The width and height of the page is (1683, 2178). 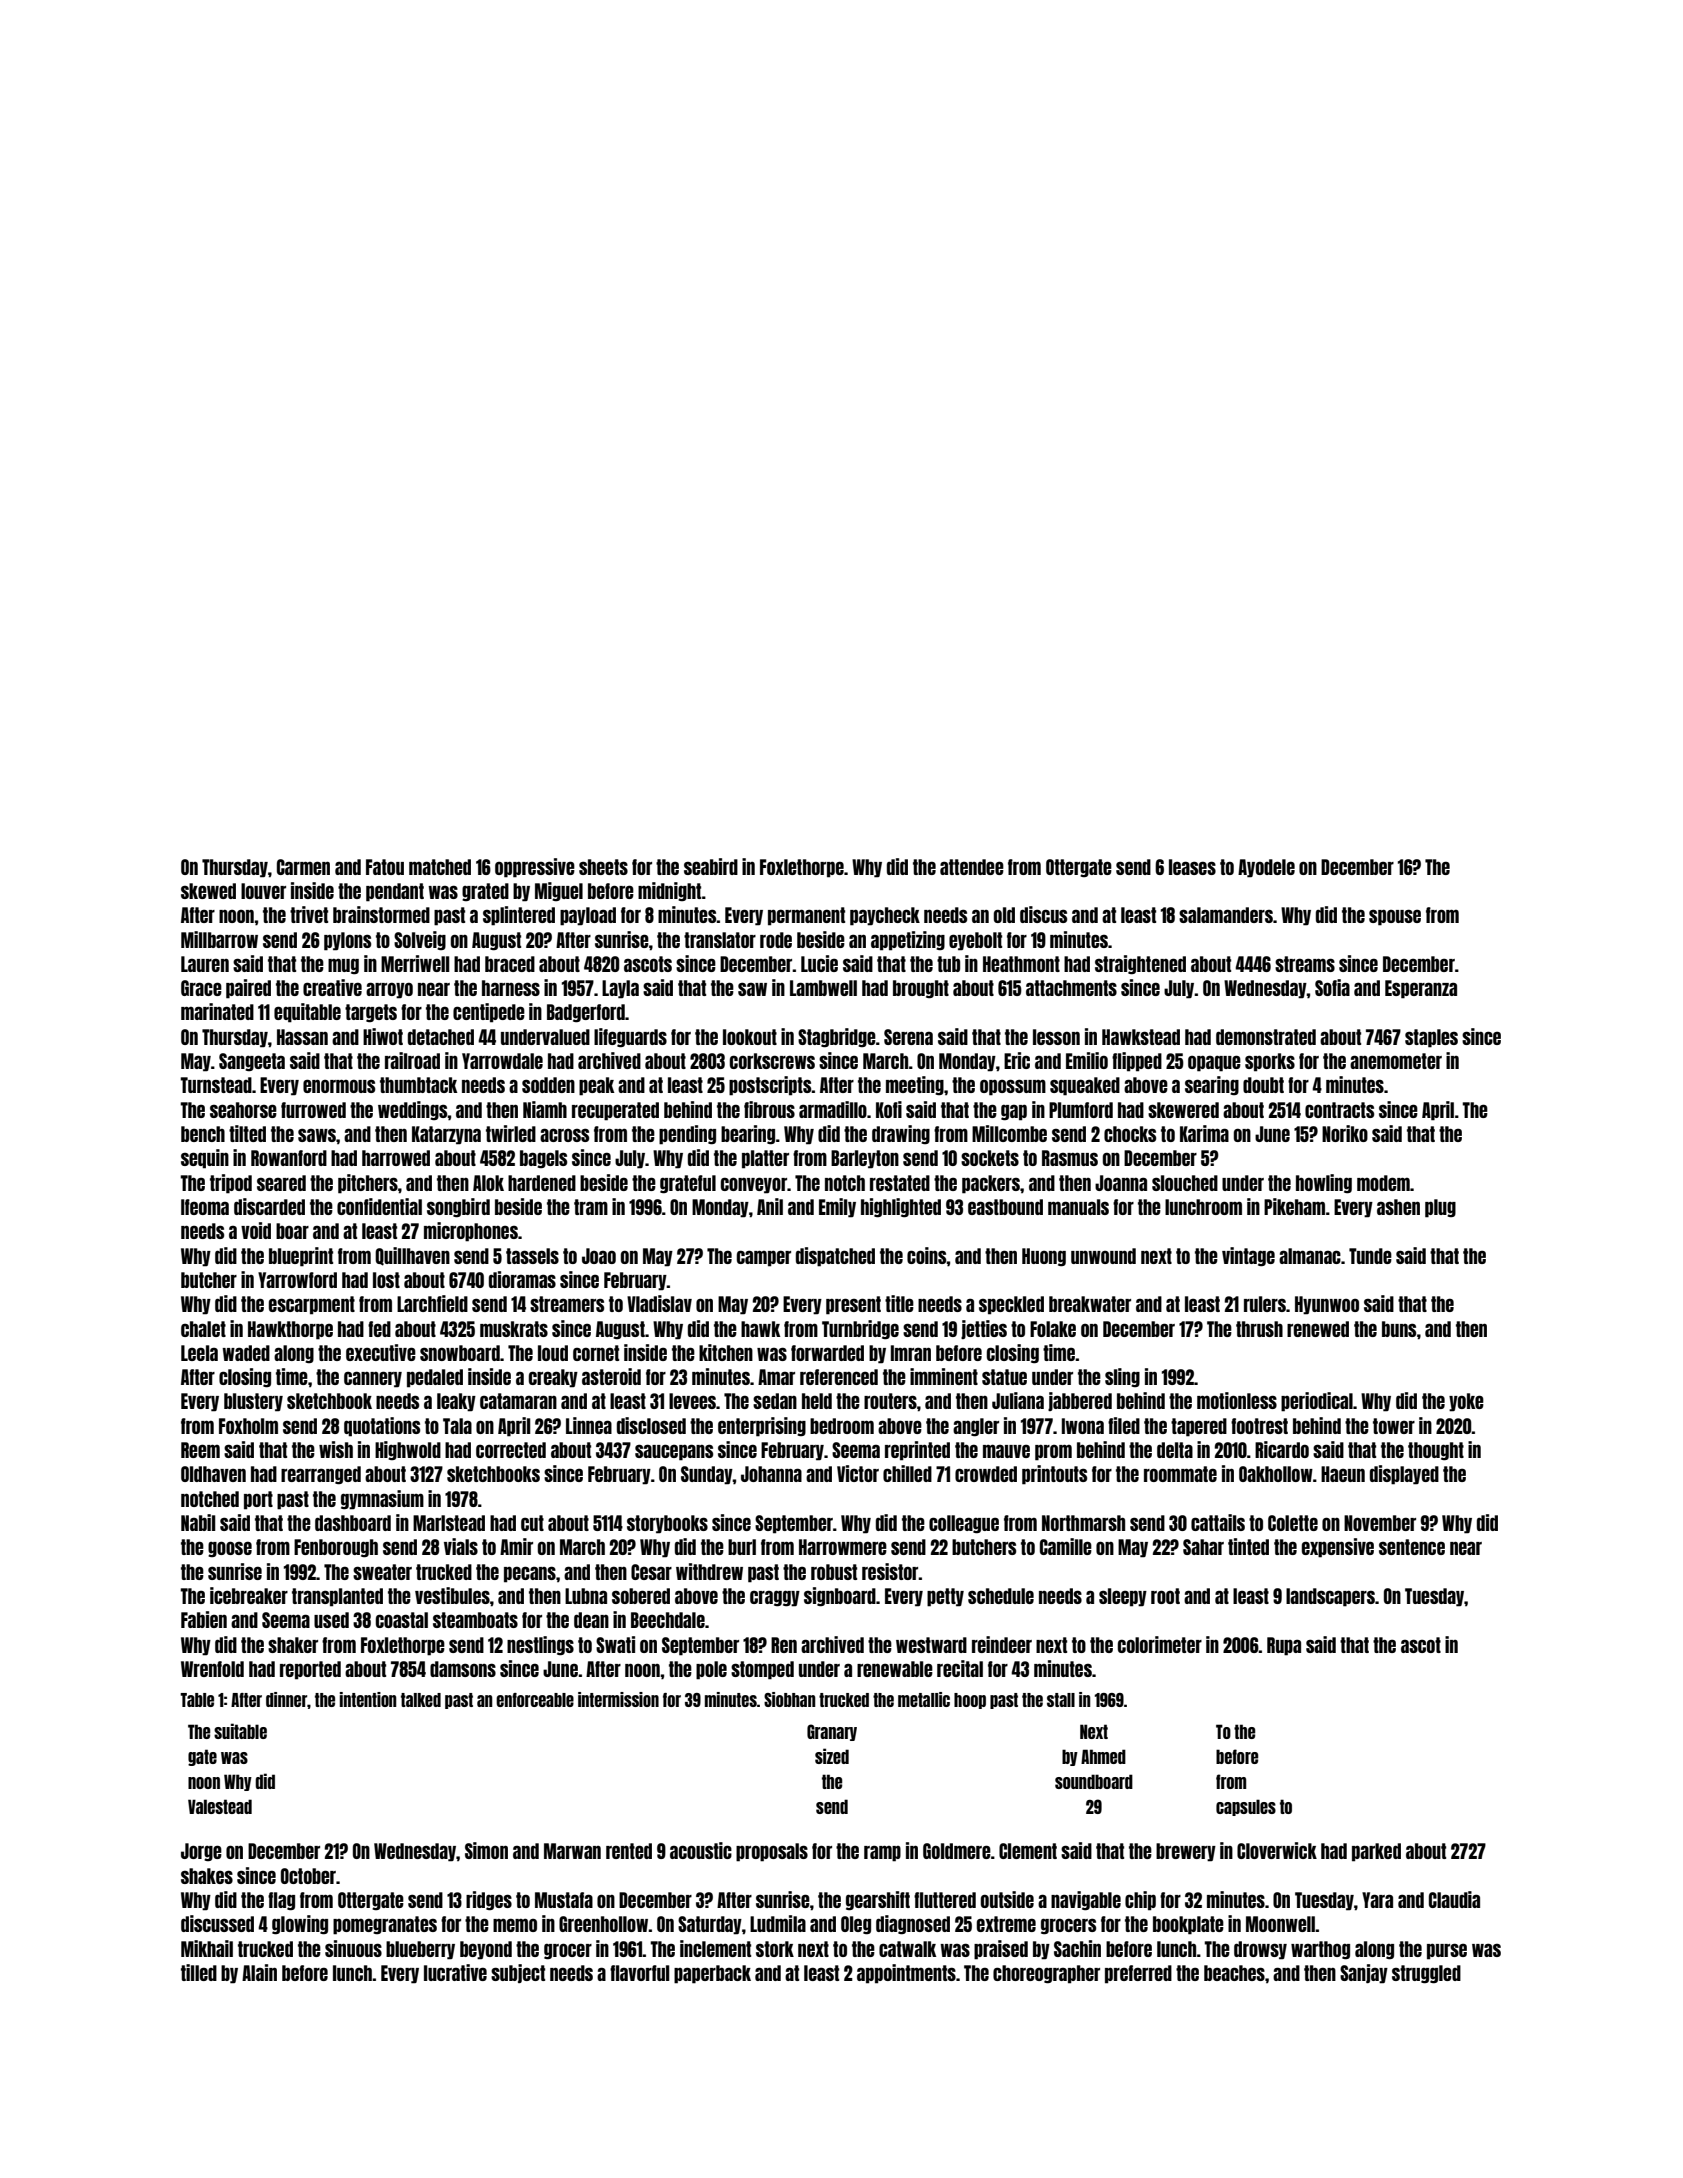 What do you see at coordinates (514, 1329) in the page?
I see `muskrats` at bounding box center [514, 1329].
